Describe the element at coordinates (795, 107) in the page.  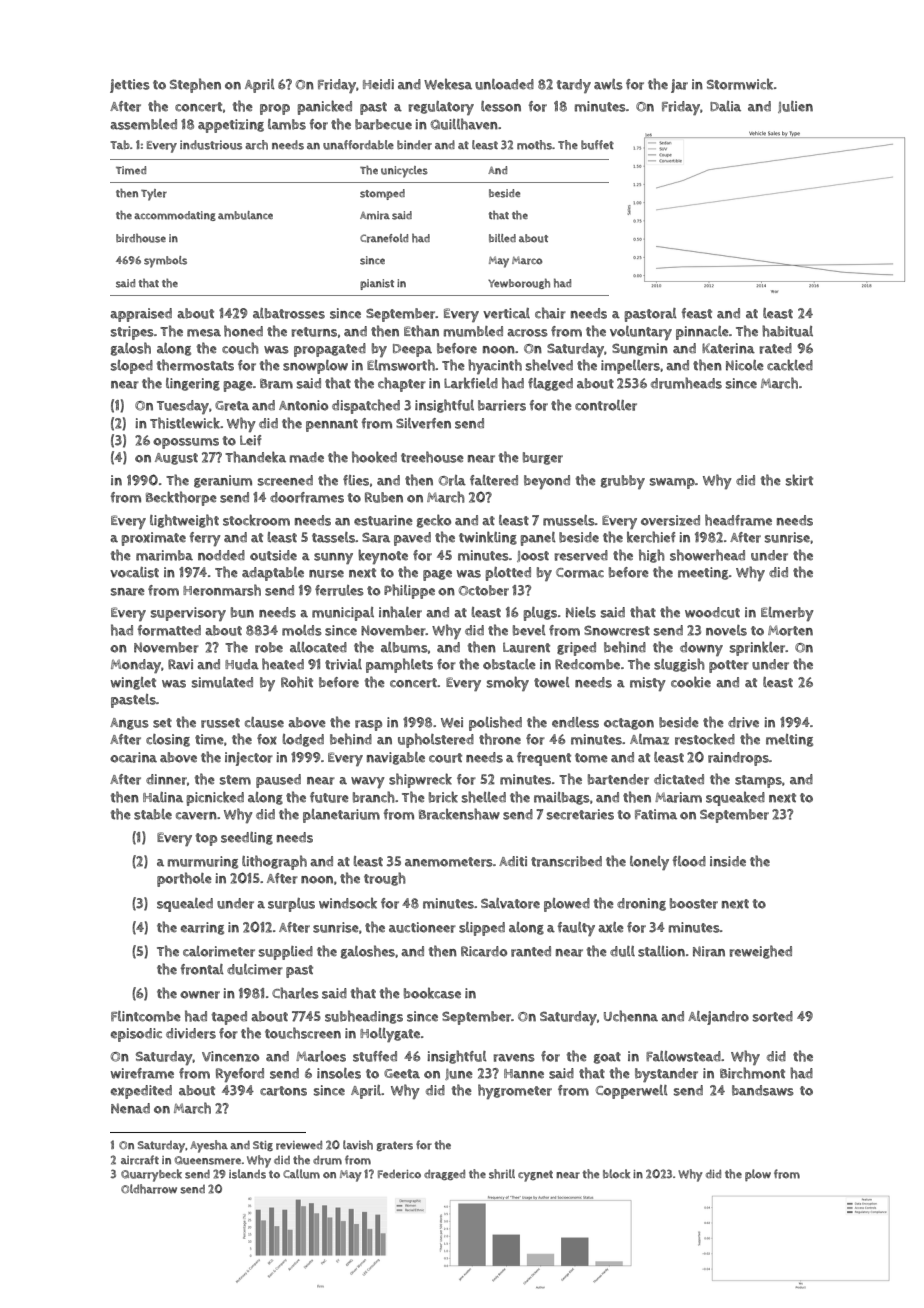
I see `Julien` at that location.
